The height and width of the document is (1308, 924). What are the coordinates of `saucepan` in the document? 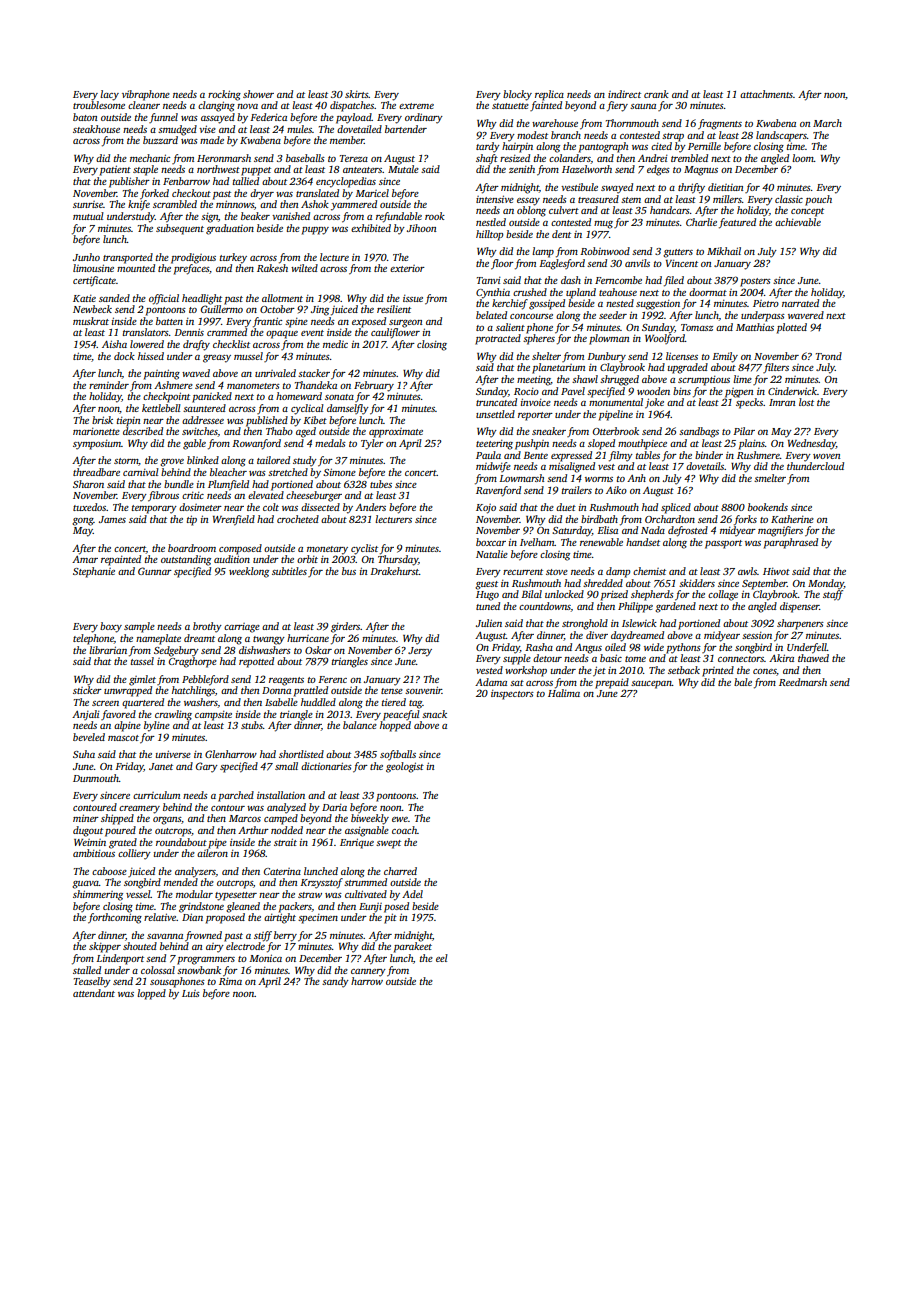 It's located at (651, 685).
